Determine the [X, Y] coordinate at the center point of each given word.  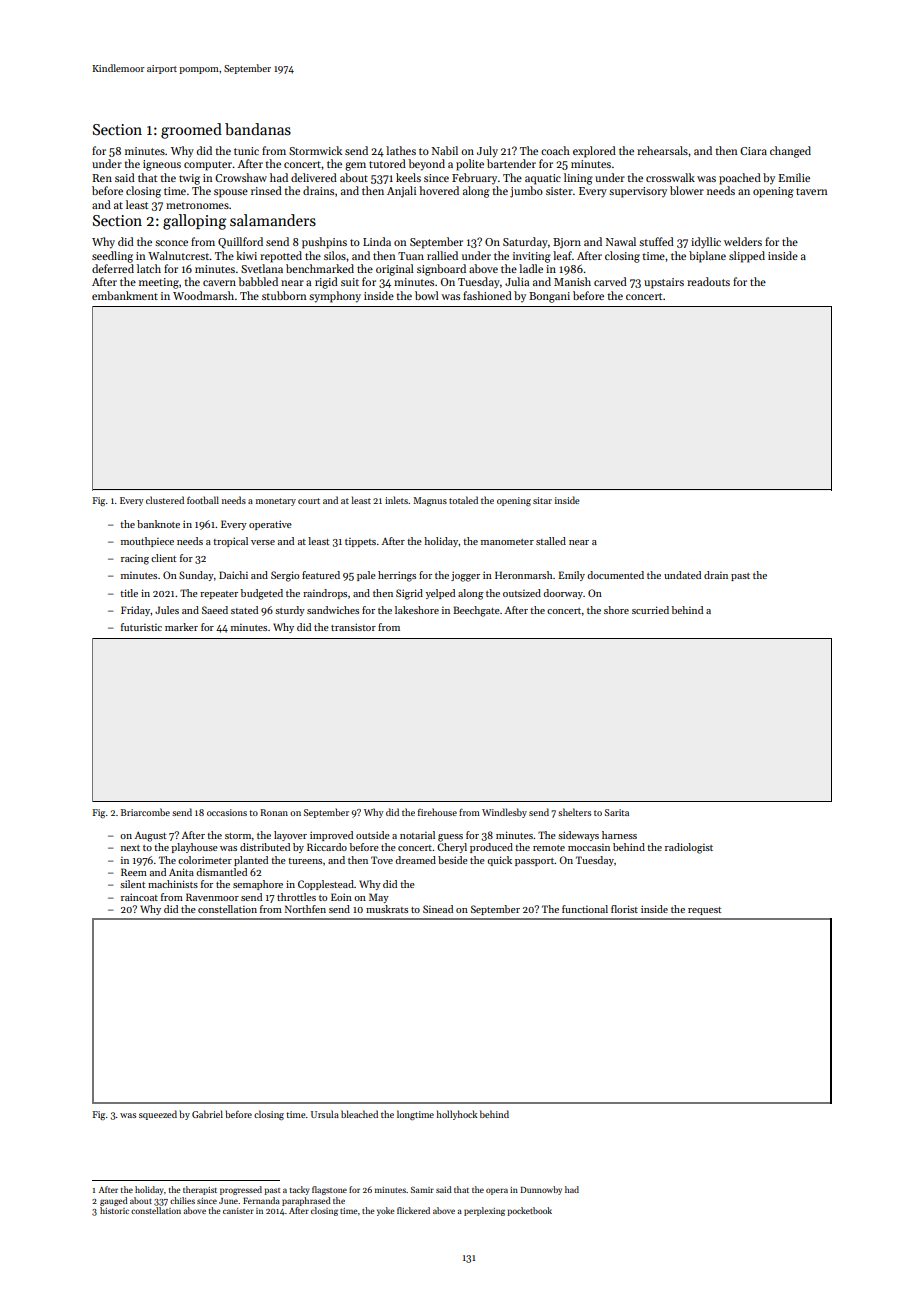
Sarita [617, 812]
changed [790, 152]
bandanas [258, 129]
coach [555, 150]
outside [373, 835]
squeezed [158, 1115]
